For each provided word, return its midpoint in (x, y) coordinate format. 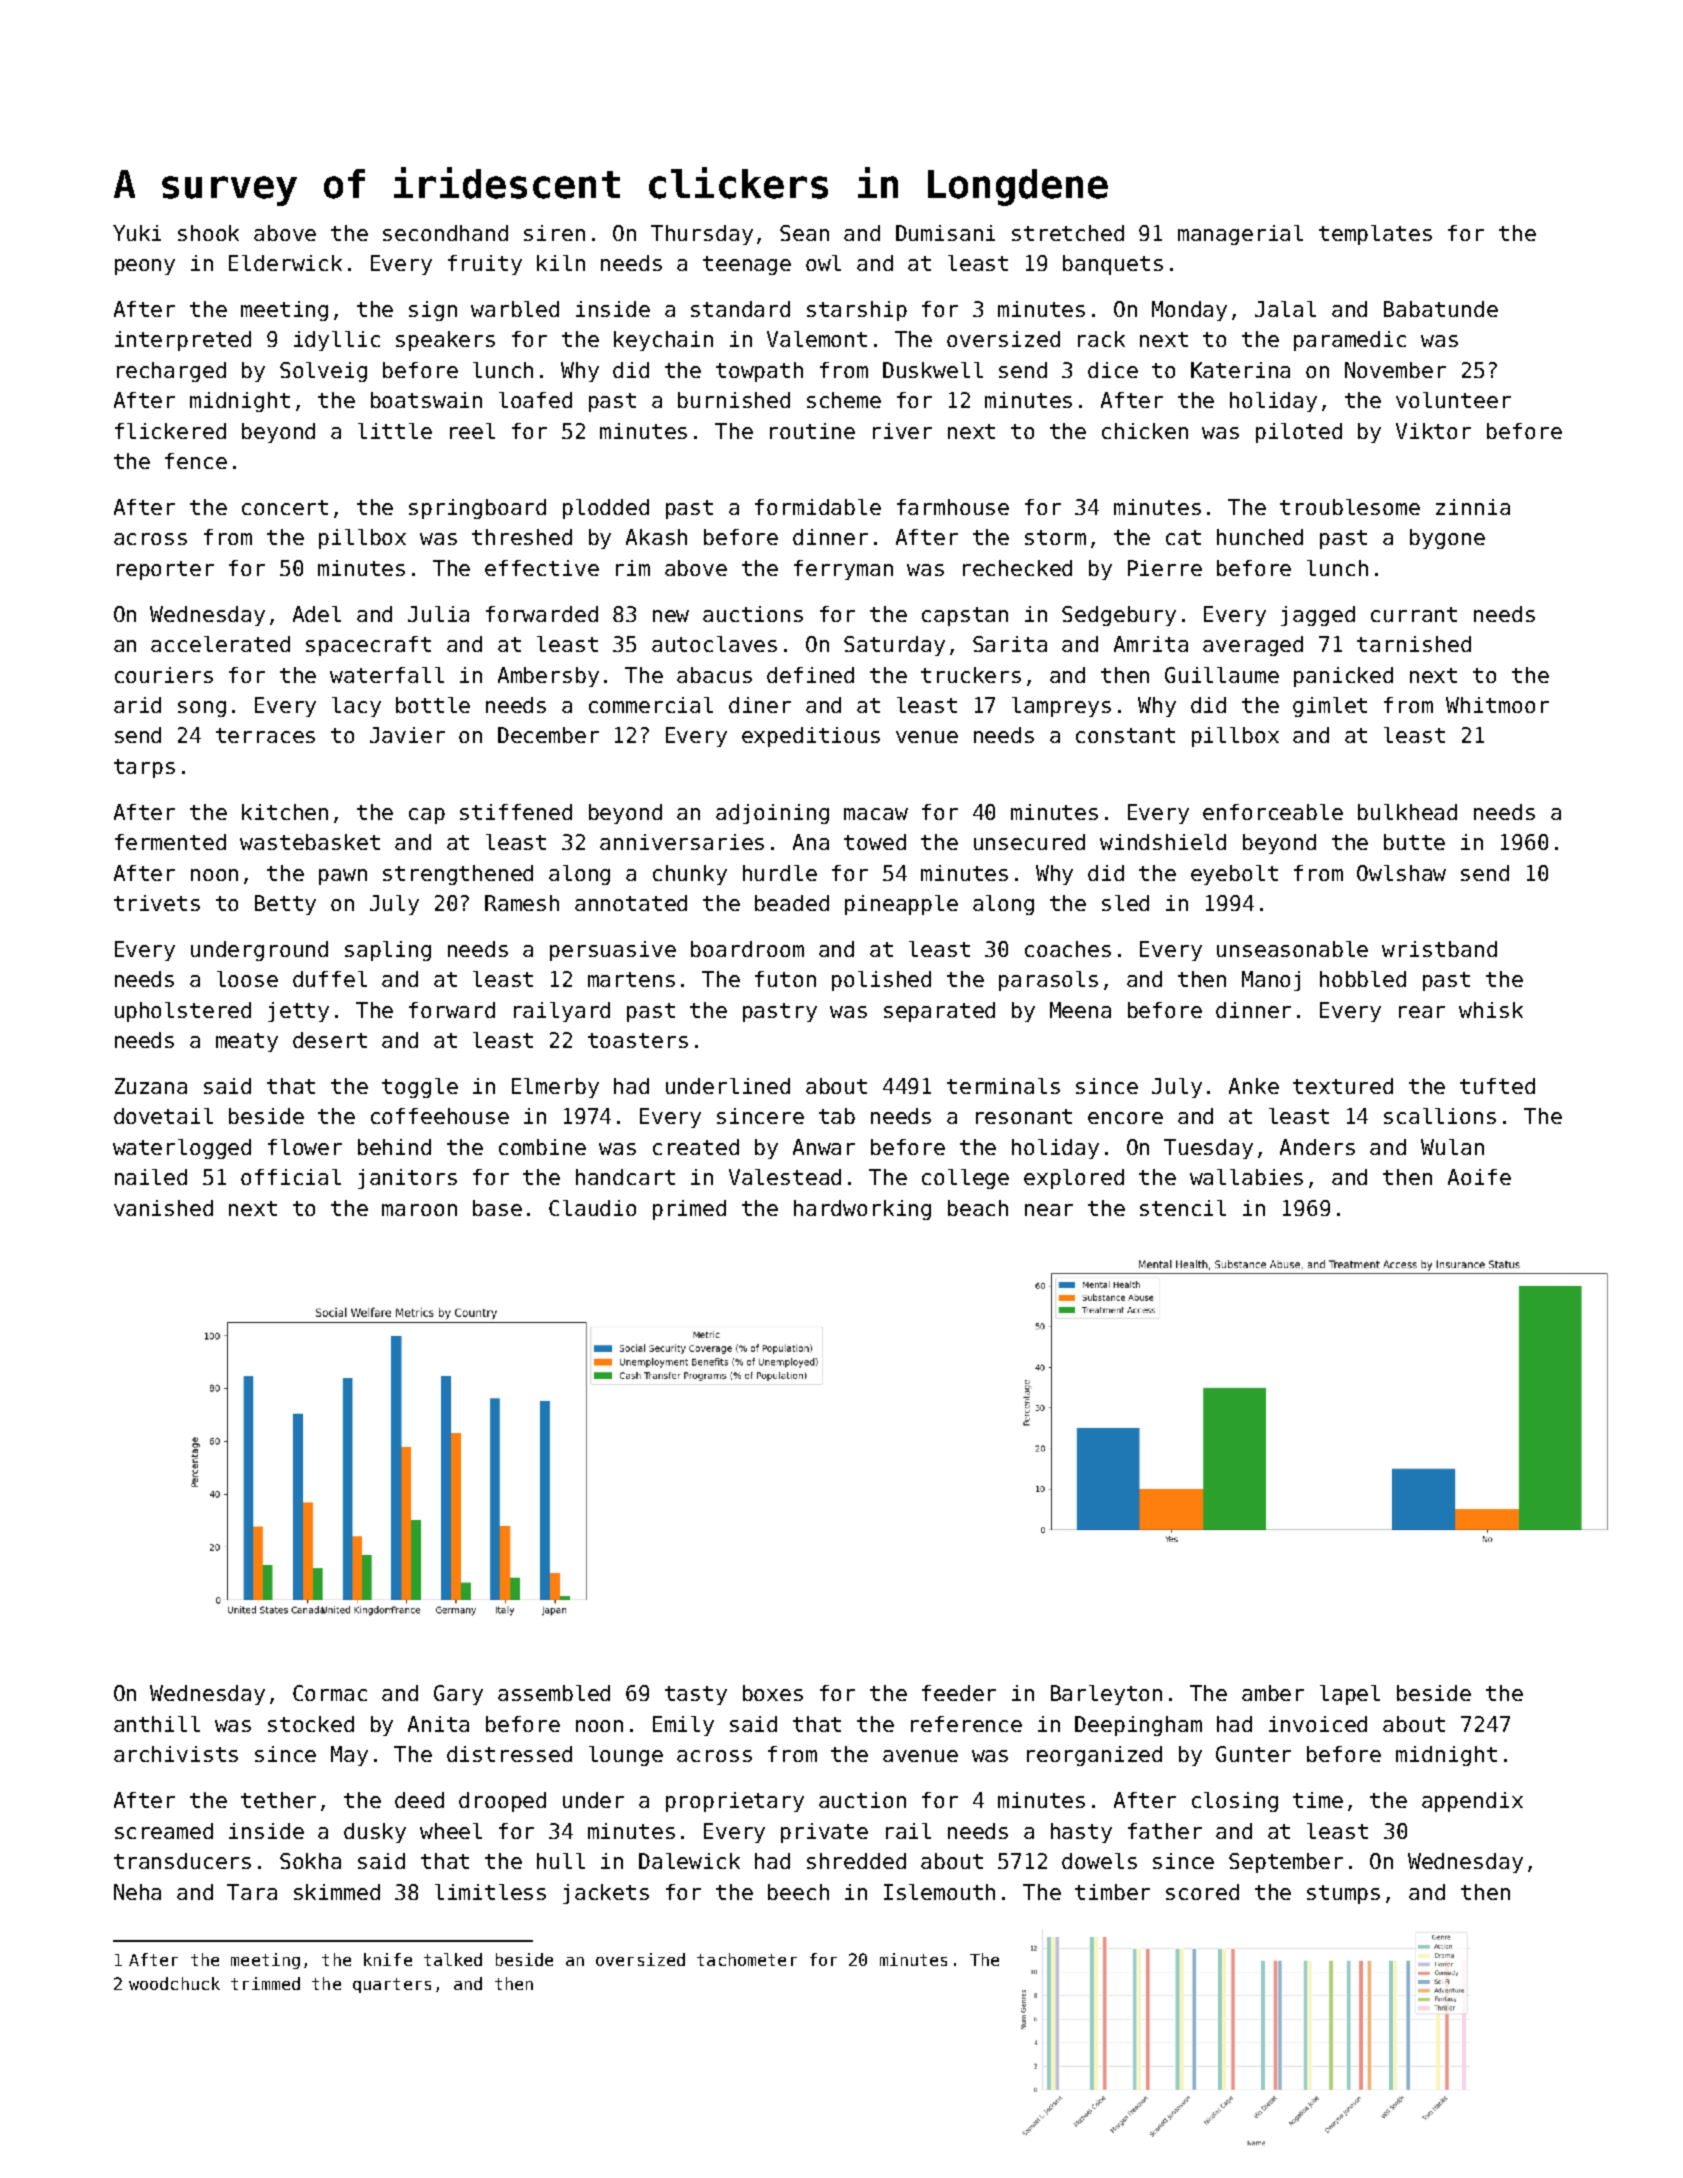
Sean (804, 233)
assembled (554, 1693)
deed (419, 1800)
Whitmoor (1497, 705)
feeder (959, 1693)
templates (1375, 235)
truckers (971, 675)
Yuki (137, 233)
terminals (1003, 1086)
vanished (163, 1208)
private (824, 1833)
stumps (1343, 1894)
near (1049, 1210)
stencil (1183, 1208)
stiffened (516, 812)
